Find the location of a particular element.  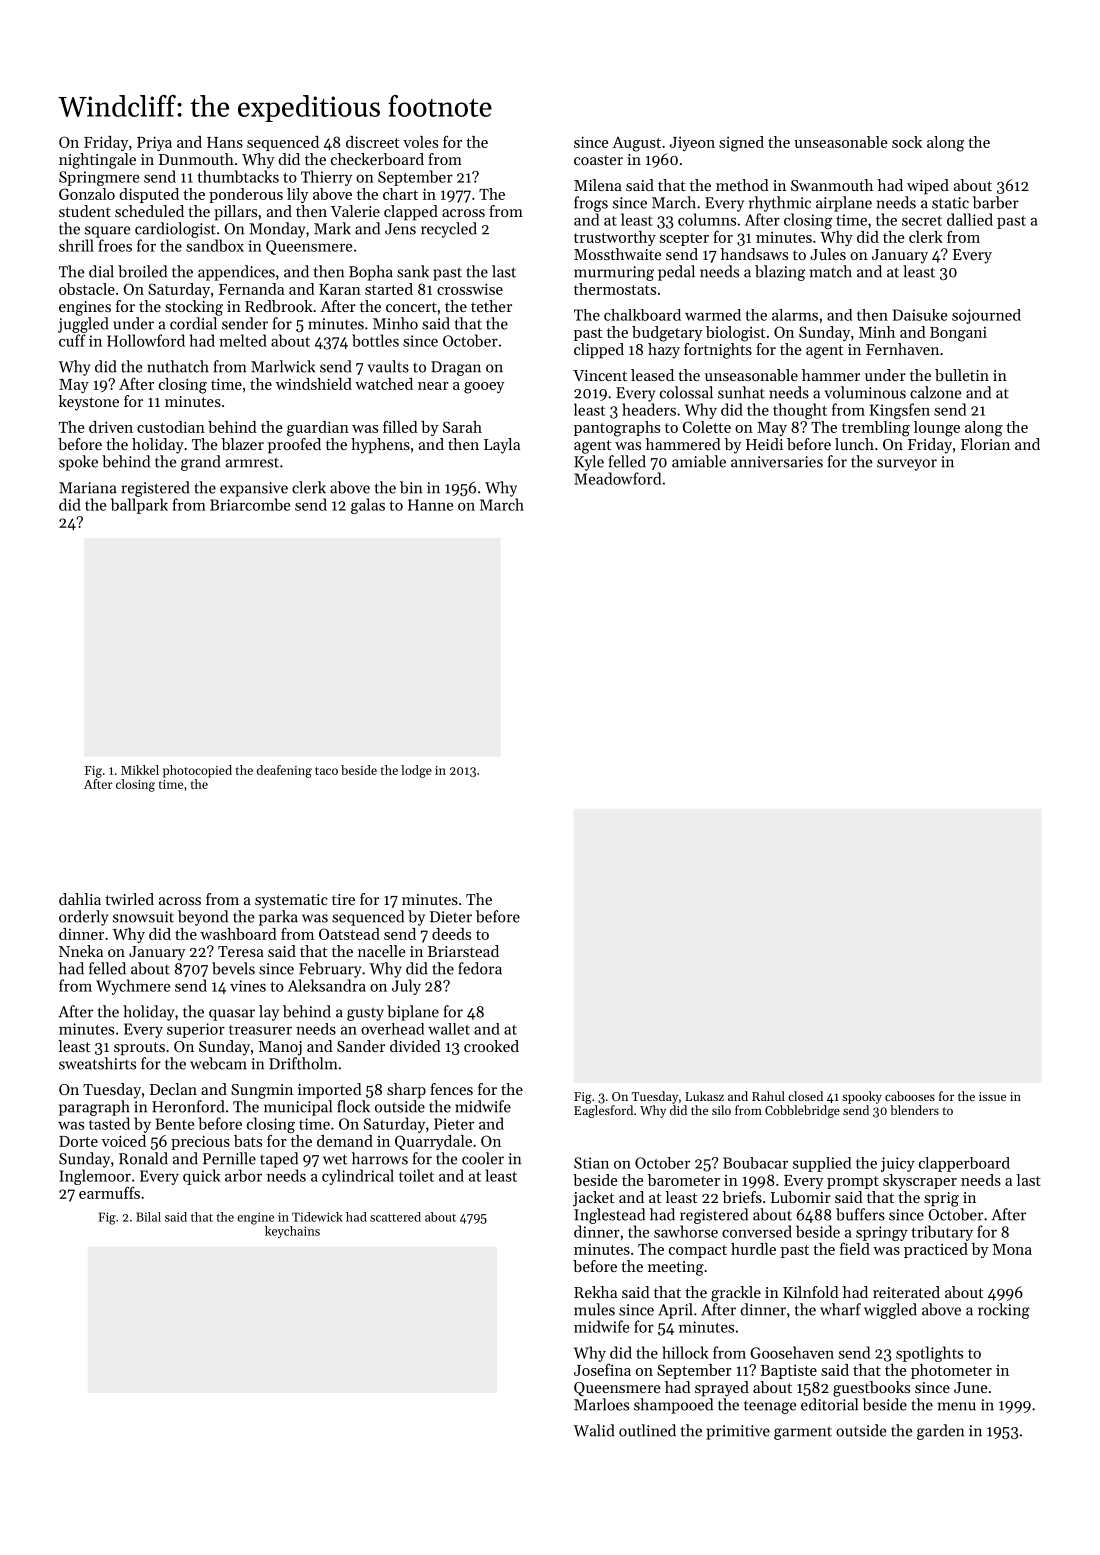

ballpark is located at coordinates (139, 506).
